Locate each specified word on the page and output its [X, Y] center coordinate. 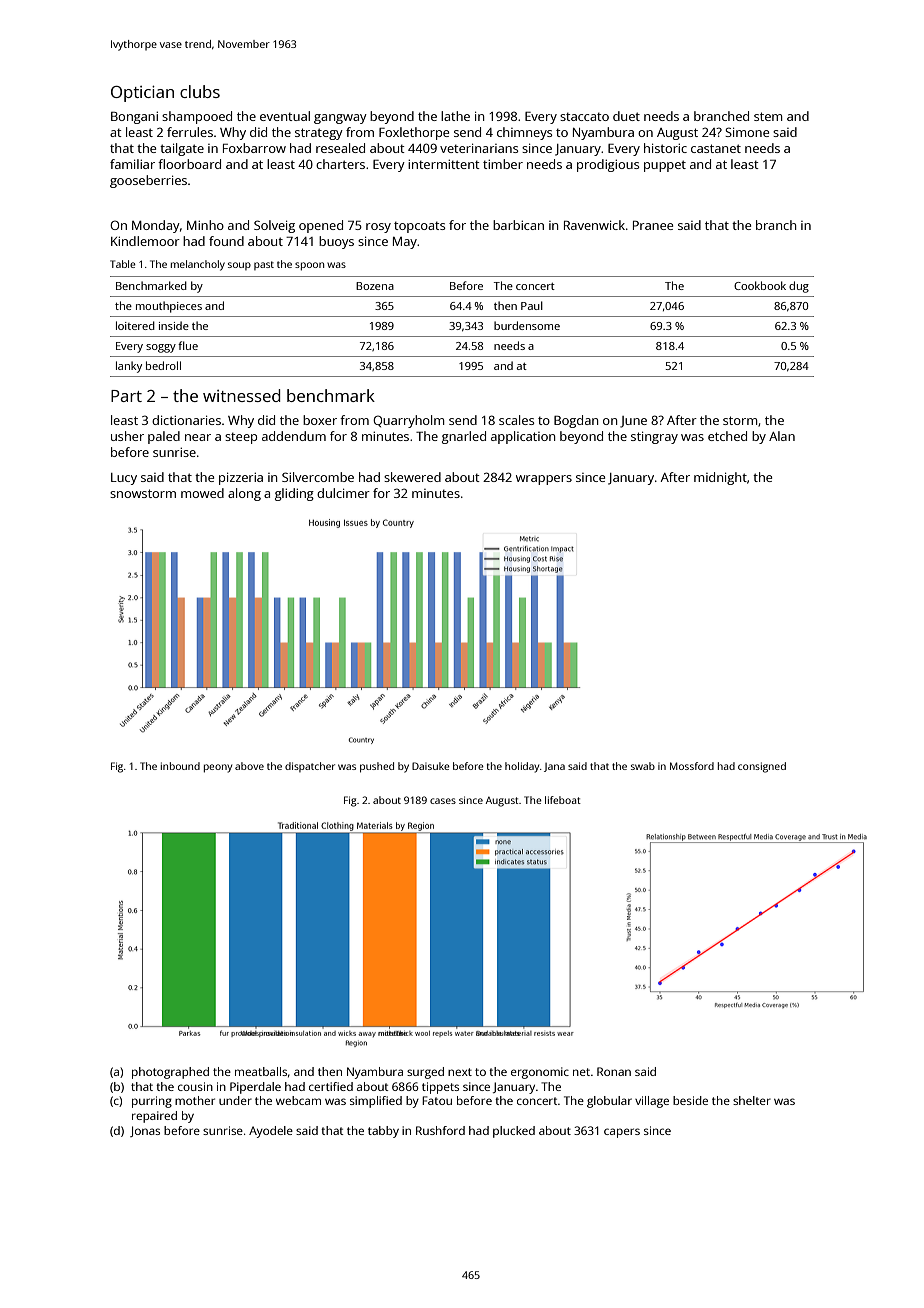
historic [665, 148]
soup [239, 266]
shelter [752, 1100]
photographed [170, 1073]
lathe [455, 116]
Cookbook [760, 285]
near [198, 437]
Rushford [440, 1130]
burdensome [527, 325]
